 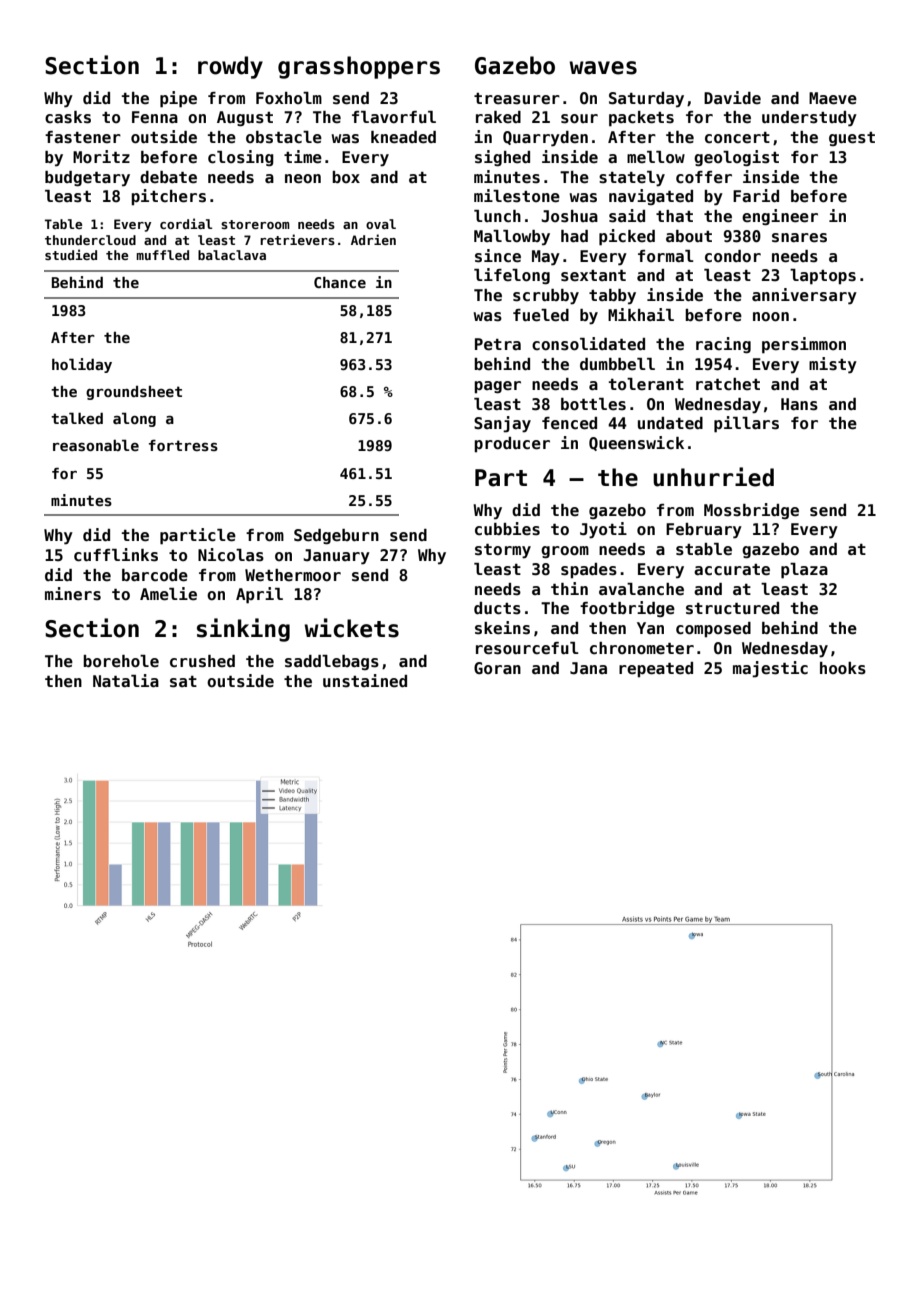 What do you see at coordinates (641, 119) in the image?
I see `packets` at bounding box center [641, 119].
